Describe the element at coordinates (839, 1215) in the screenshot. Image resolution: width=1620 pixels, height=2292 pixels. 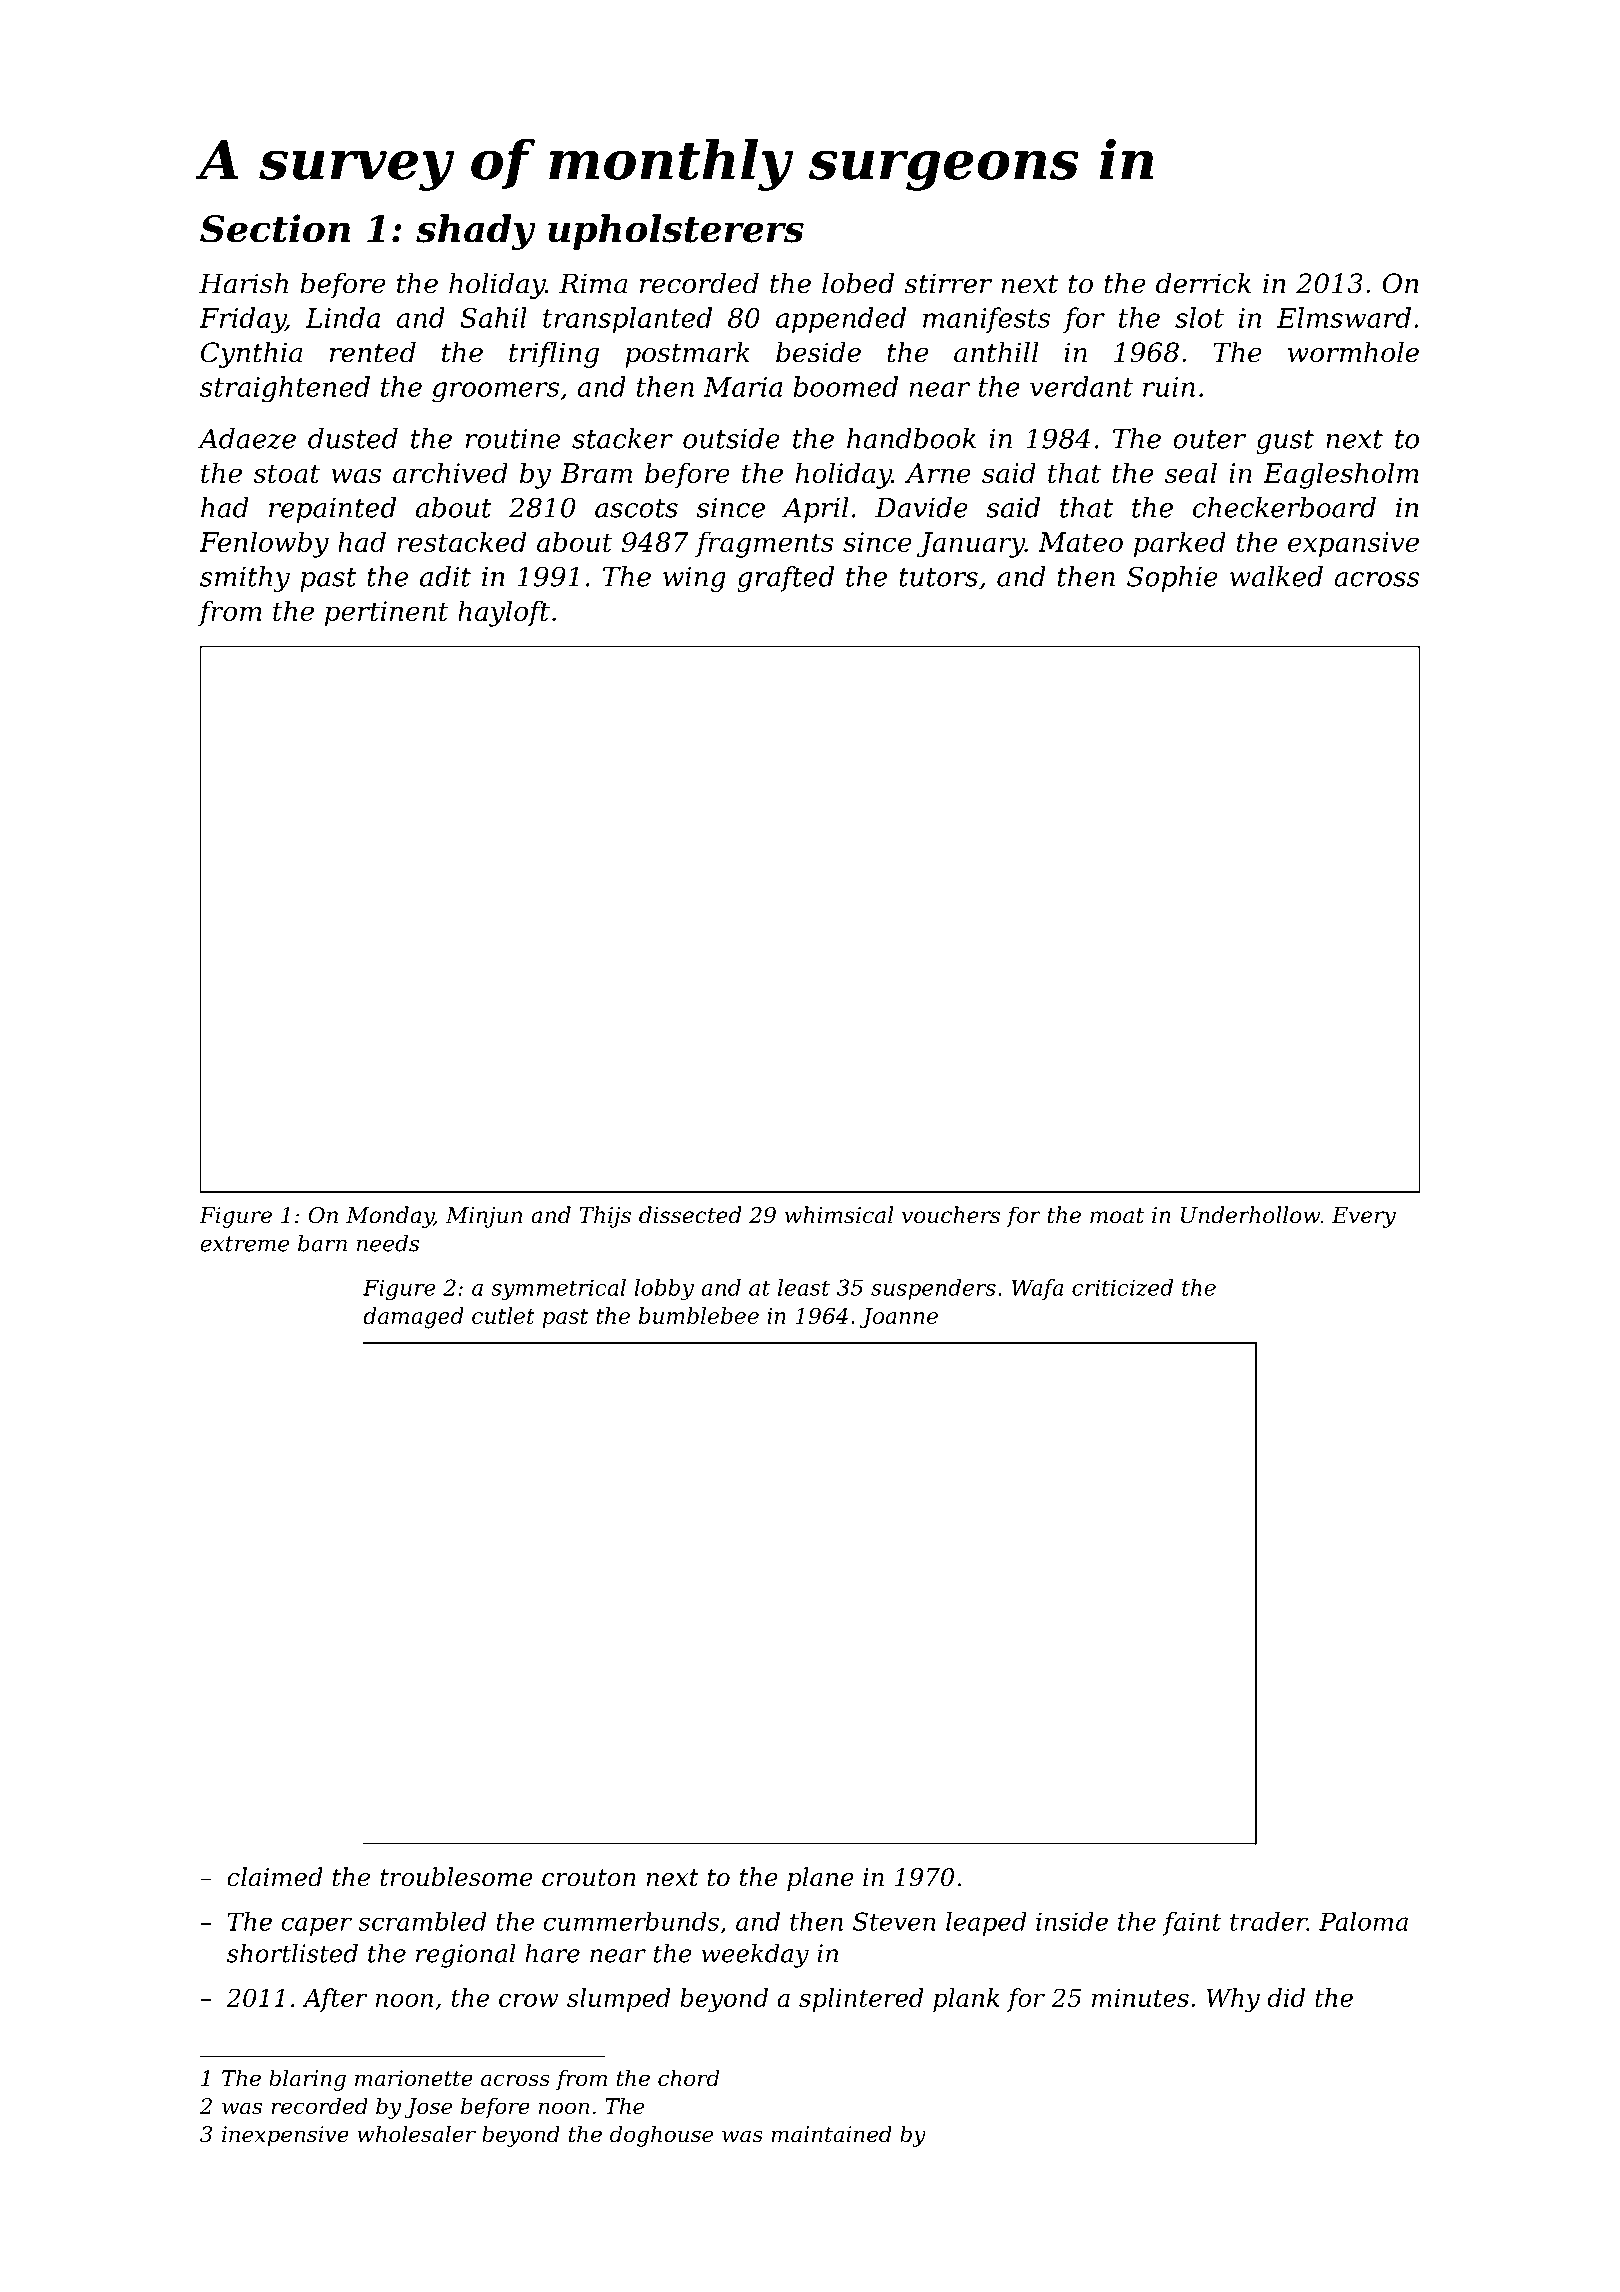
I see `whimsical` at that location.
